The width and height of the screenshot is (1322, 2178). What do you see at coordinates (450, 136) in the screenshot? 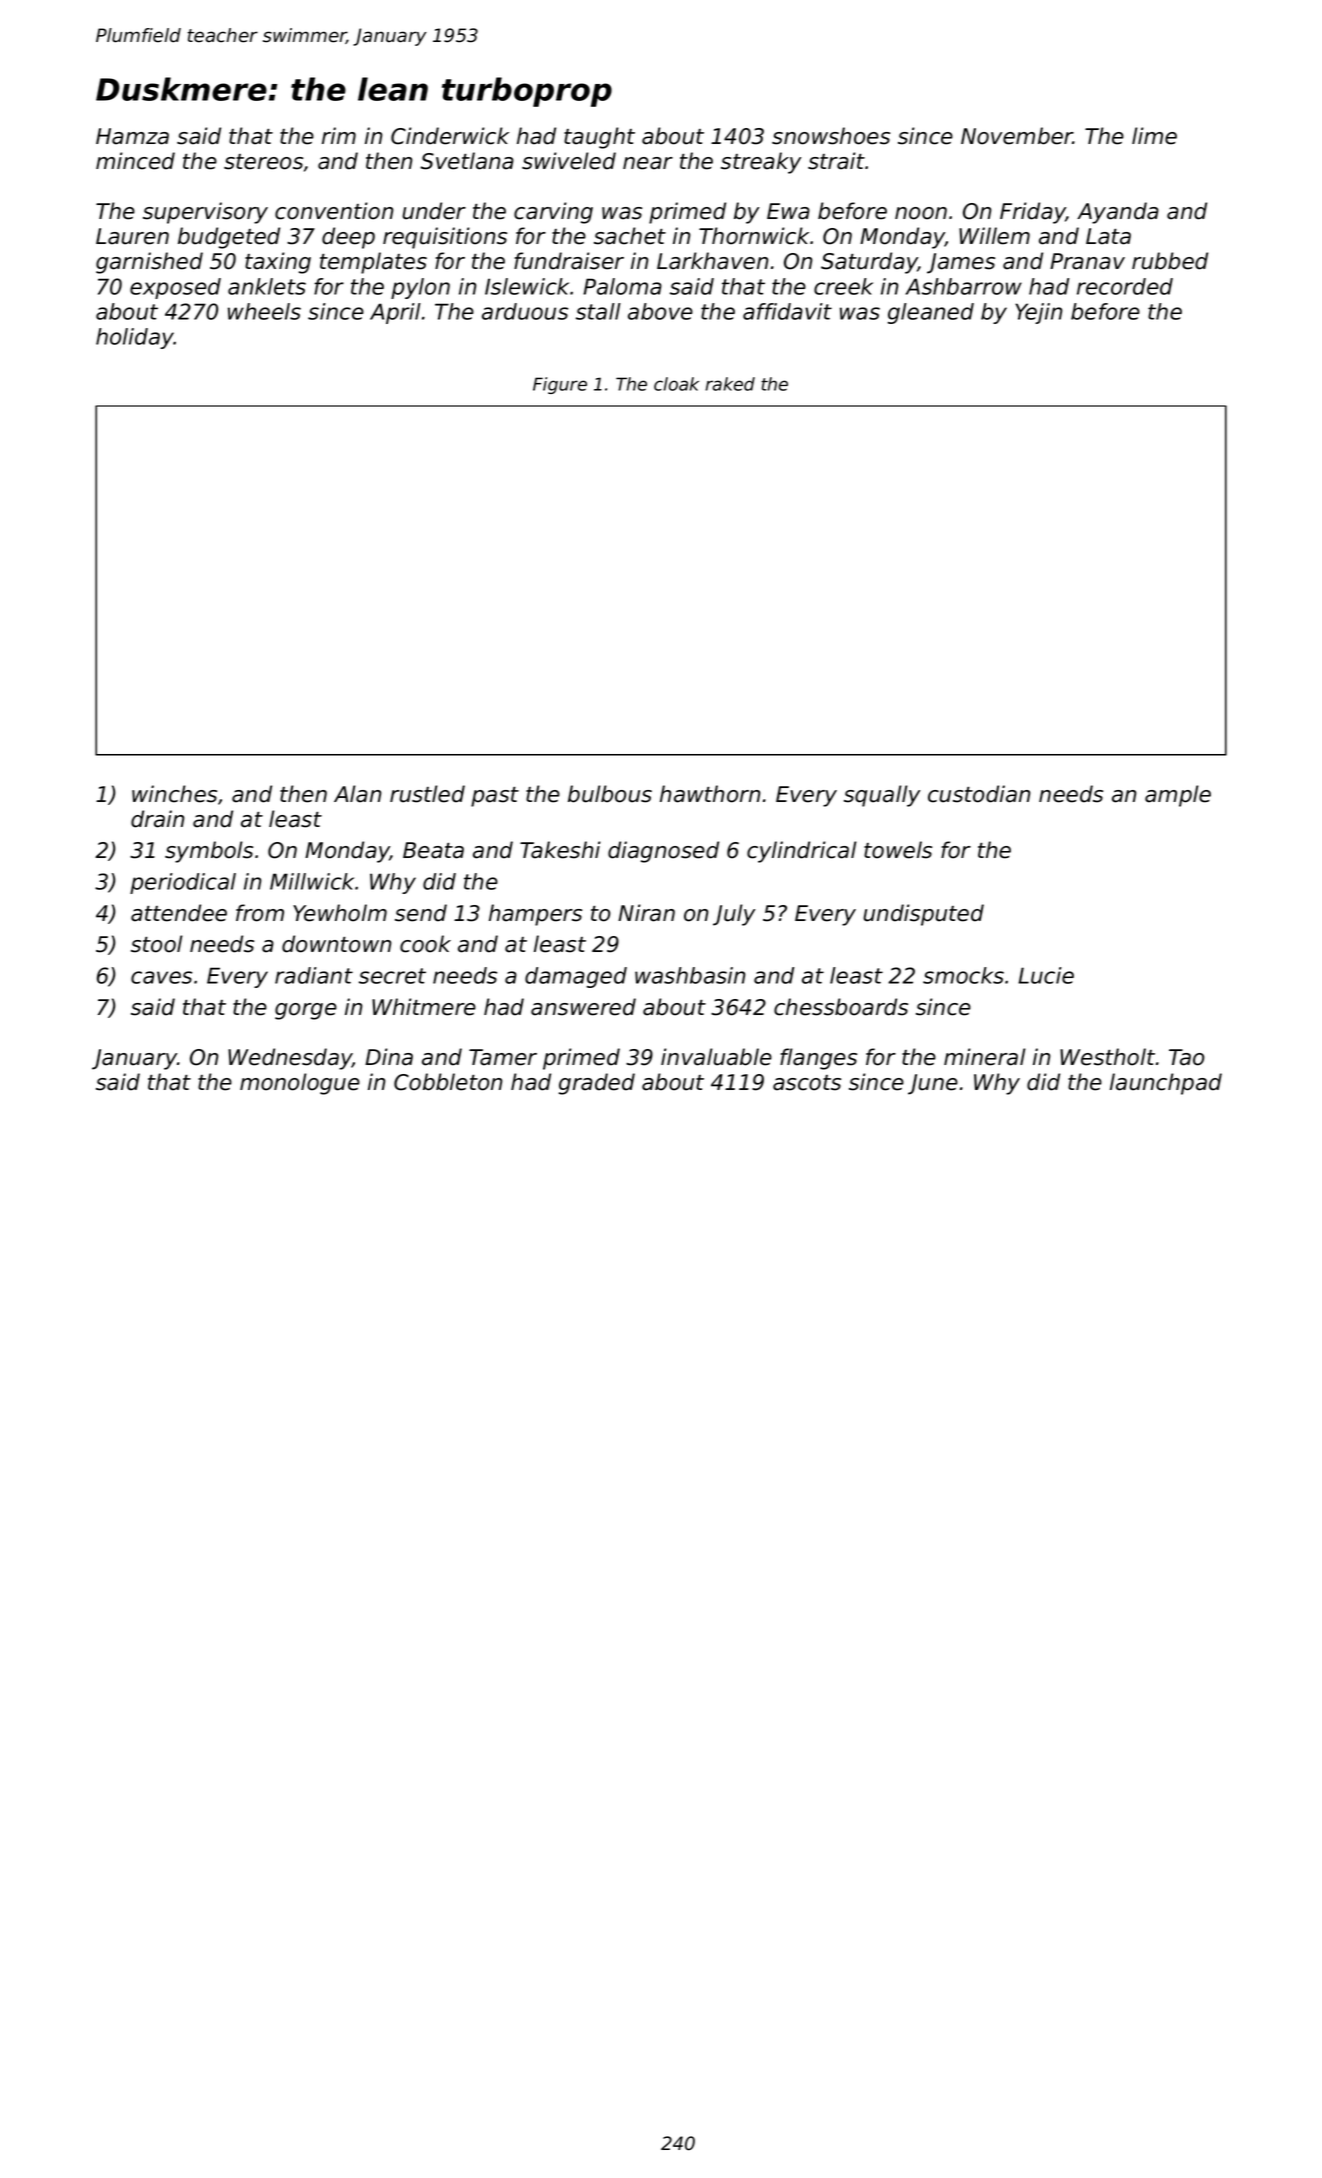
I see `Cinderwick` at bounding box center [450, 136].
